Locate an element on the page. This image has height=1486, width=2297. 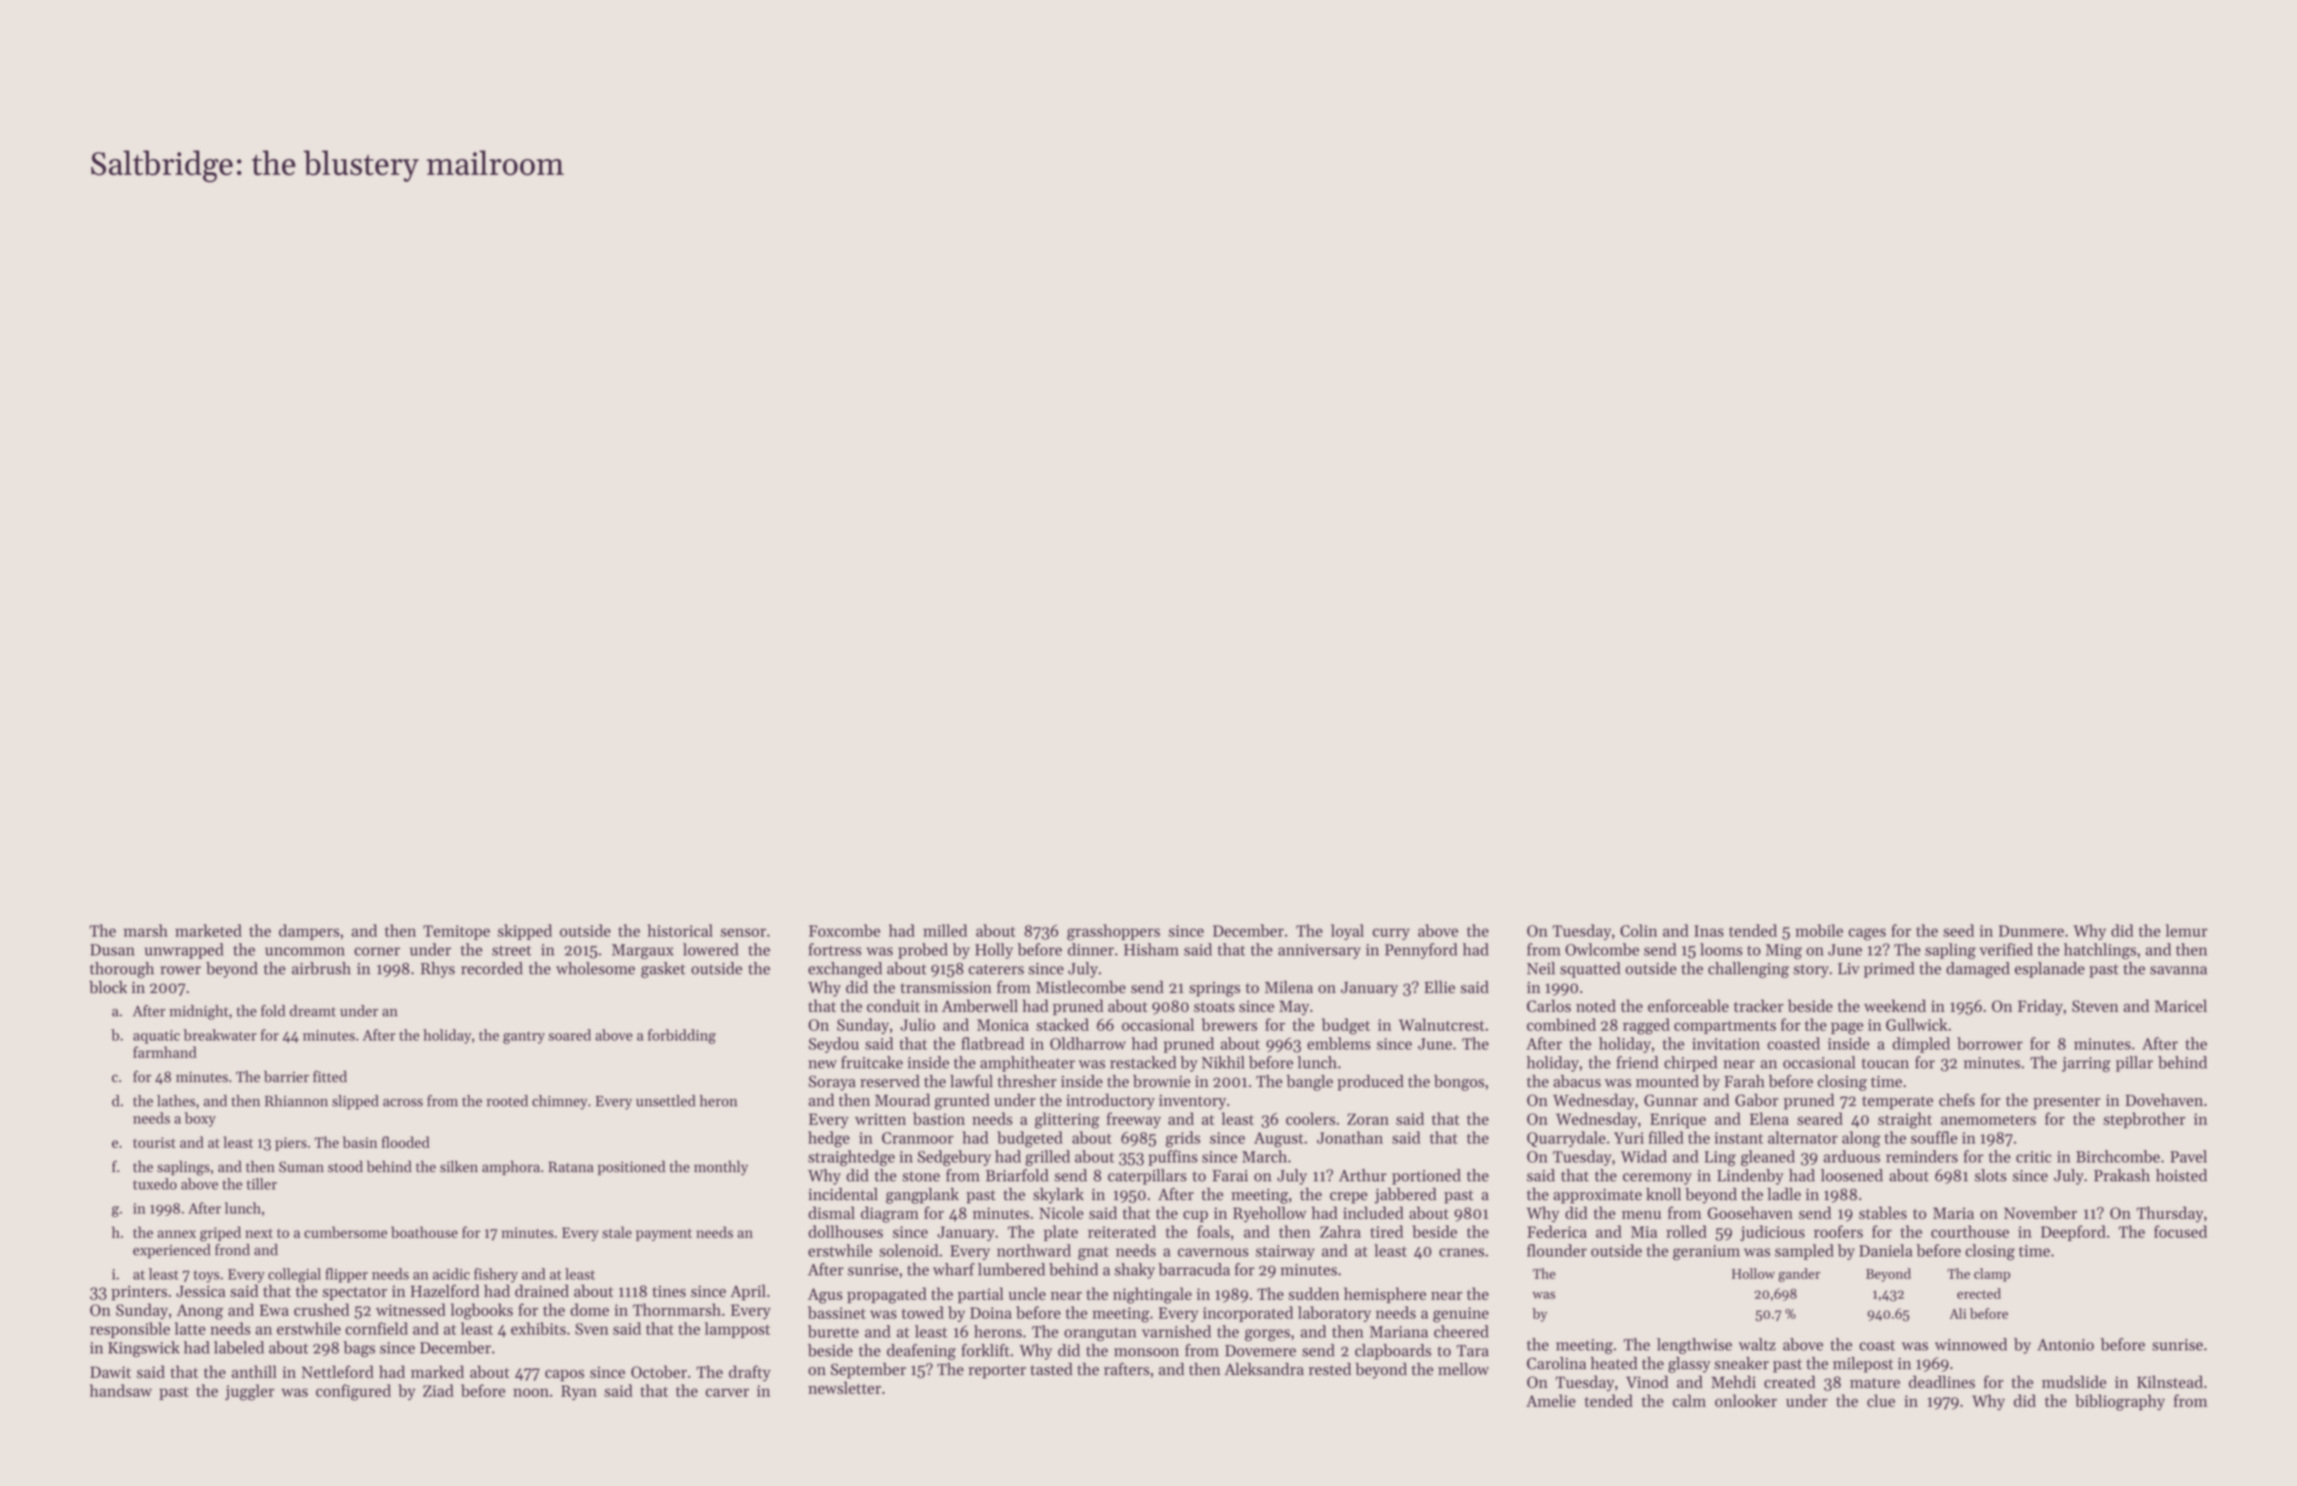
seed is located at coordinates (1958, 930).
